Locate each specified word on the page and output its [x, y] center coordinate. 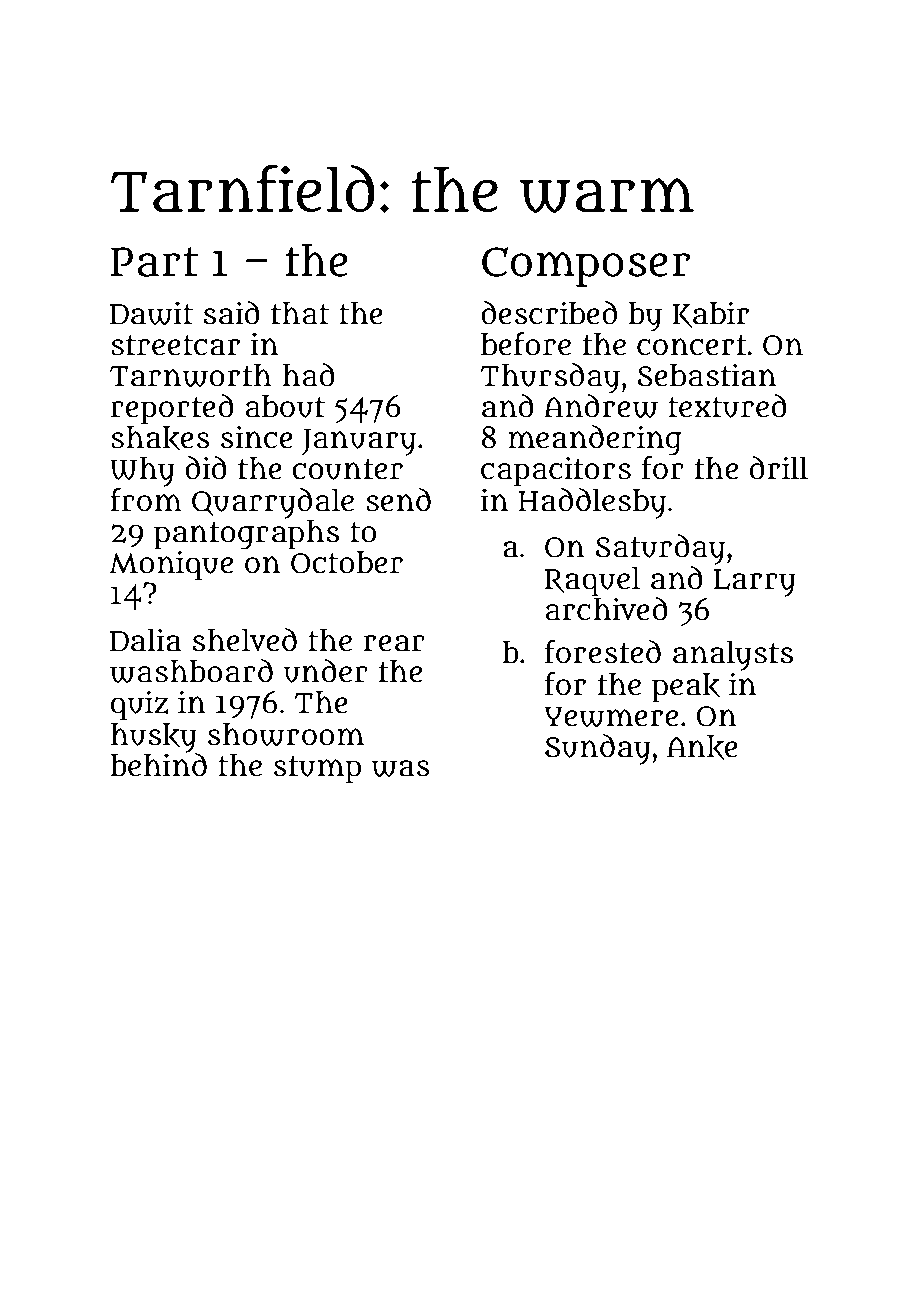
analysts [733, 655]
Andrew [601, 406]
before [526, 344]
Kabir [710, 314]
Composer [586, 267]
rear [394, 643]
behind [158, 764]
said [232, 313]
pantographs [246, 534]
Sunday [598, 749]
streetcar [175, 345]
